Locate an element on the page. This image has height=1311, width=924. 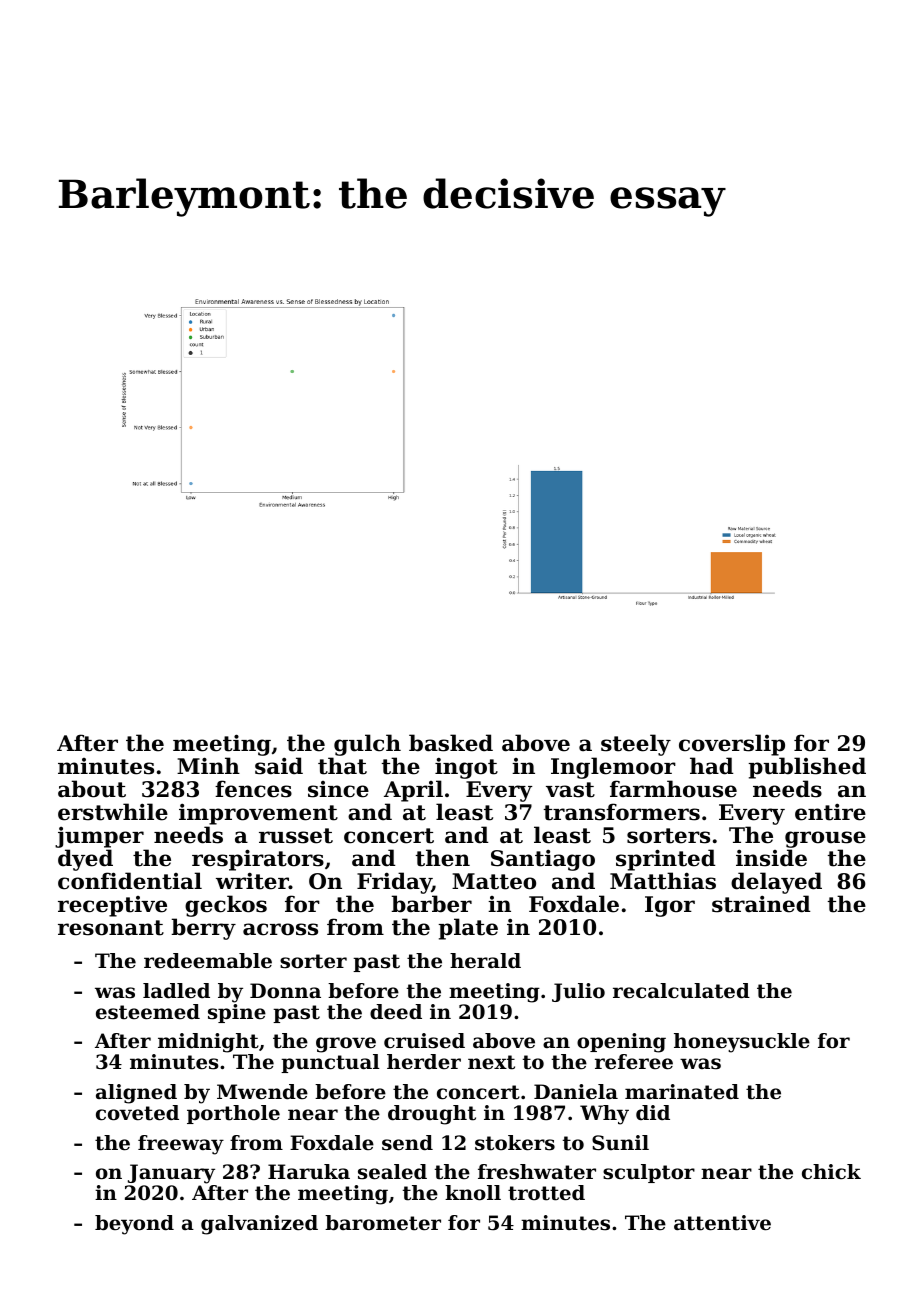
herald is located at coordinates (485, 961).
